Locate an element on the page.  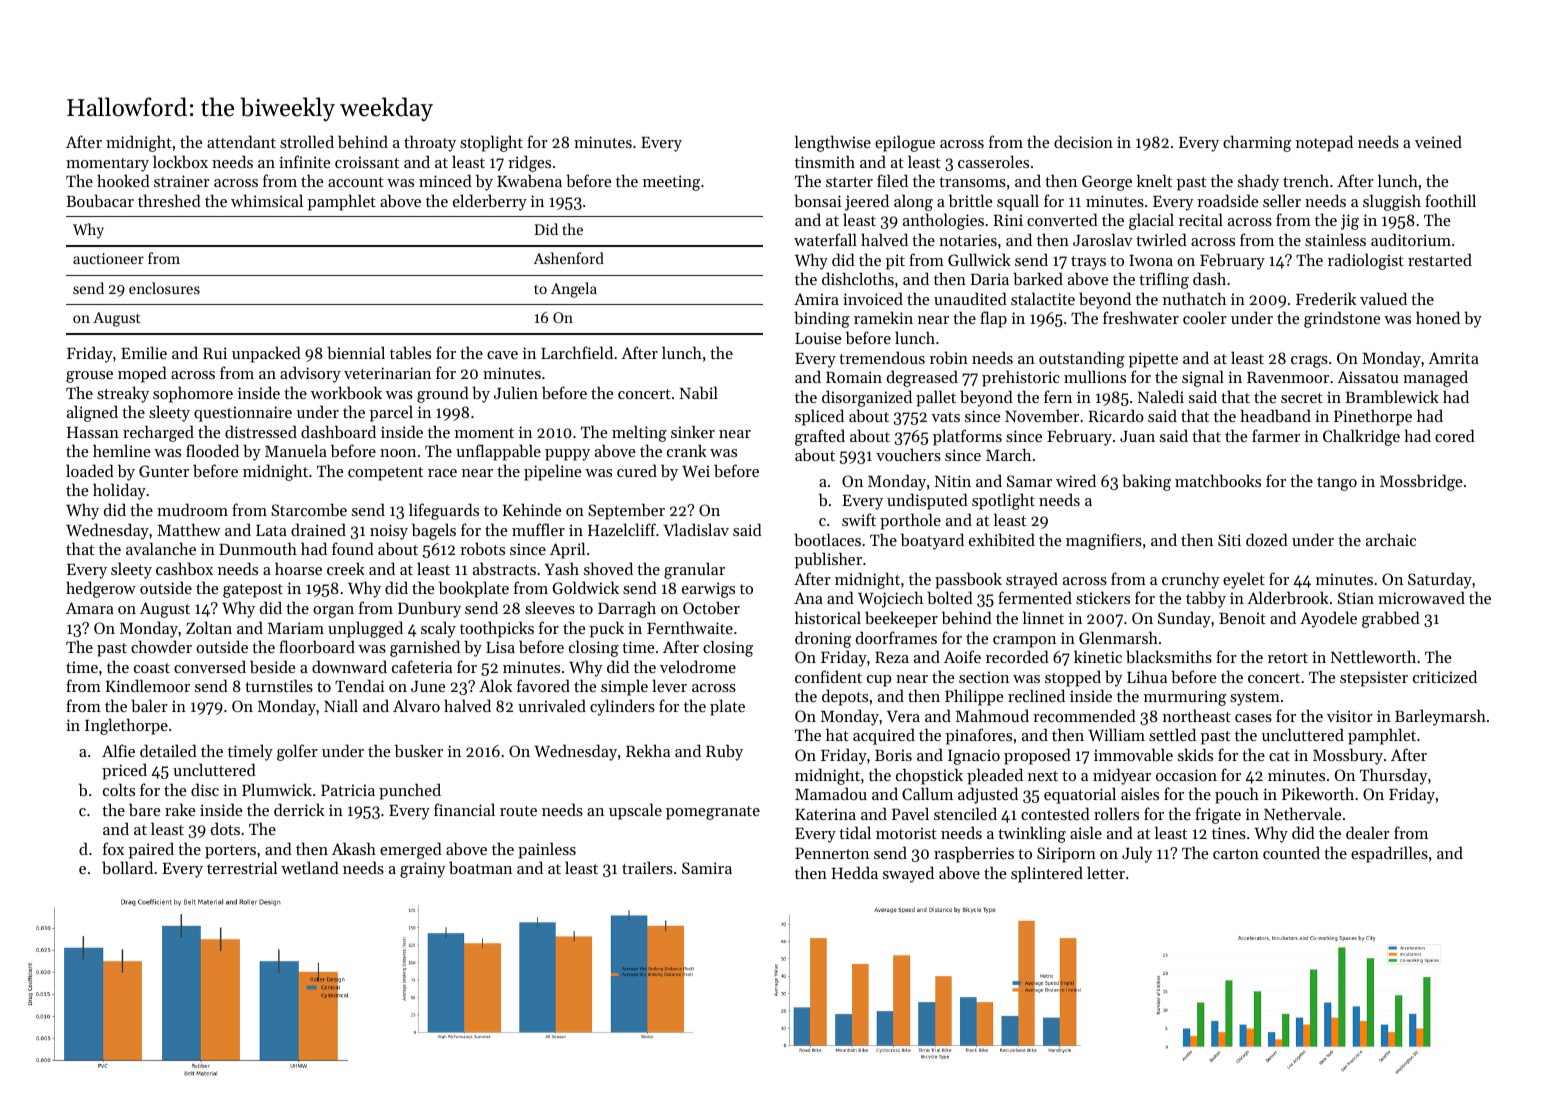
section is located at coordinates (984, 677).
